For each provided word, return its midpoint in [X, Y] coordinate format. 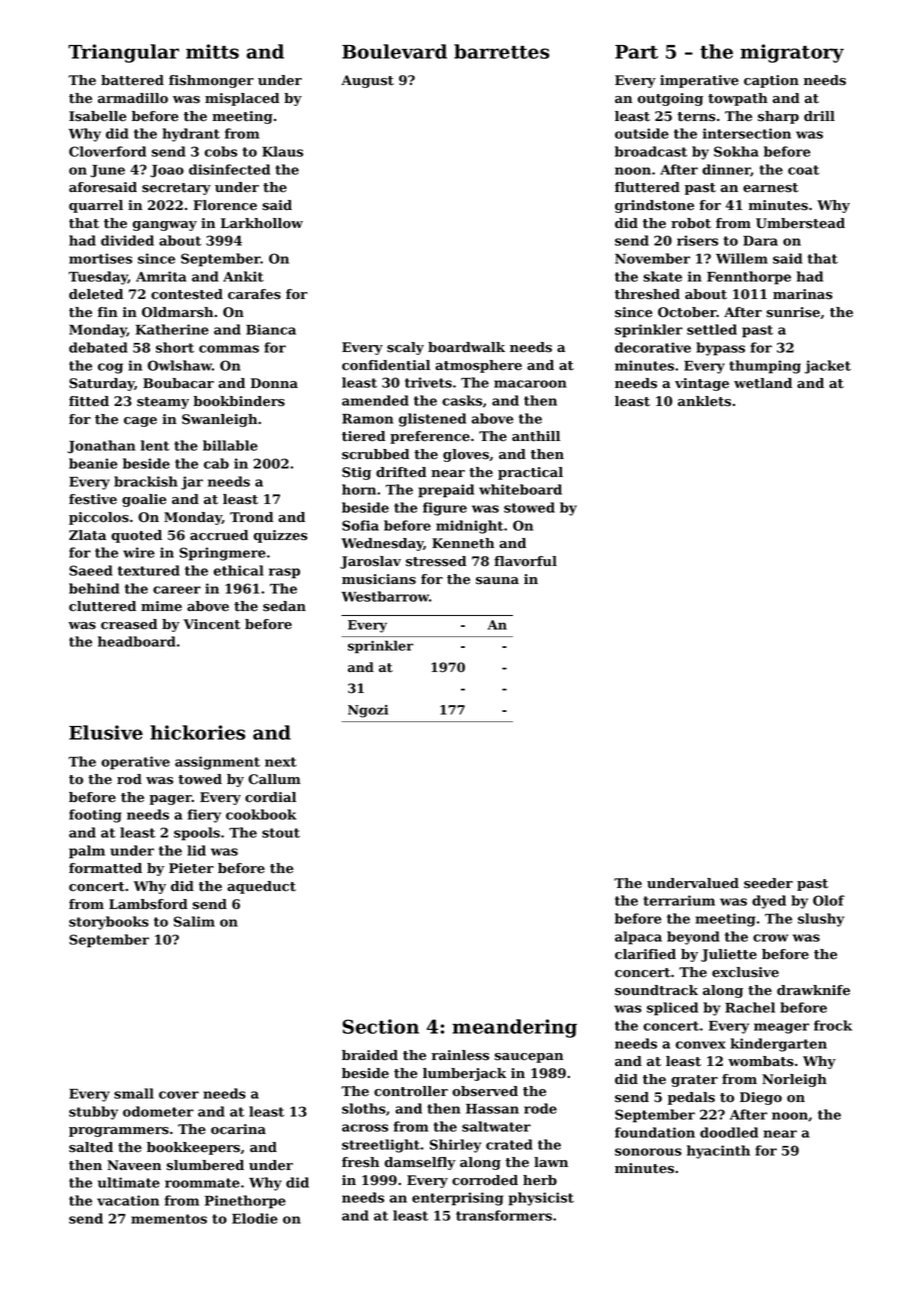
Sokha [736, 151]
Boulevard [394, 51]
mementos [169, 1219]
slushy [821, 920]
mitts [212, 51]
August [367, 81]
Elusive [106, 732]
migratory [792, 53]
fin [108, 312]
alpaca [638, 938]
